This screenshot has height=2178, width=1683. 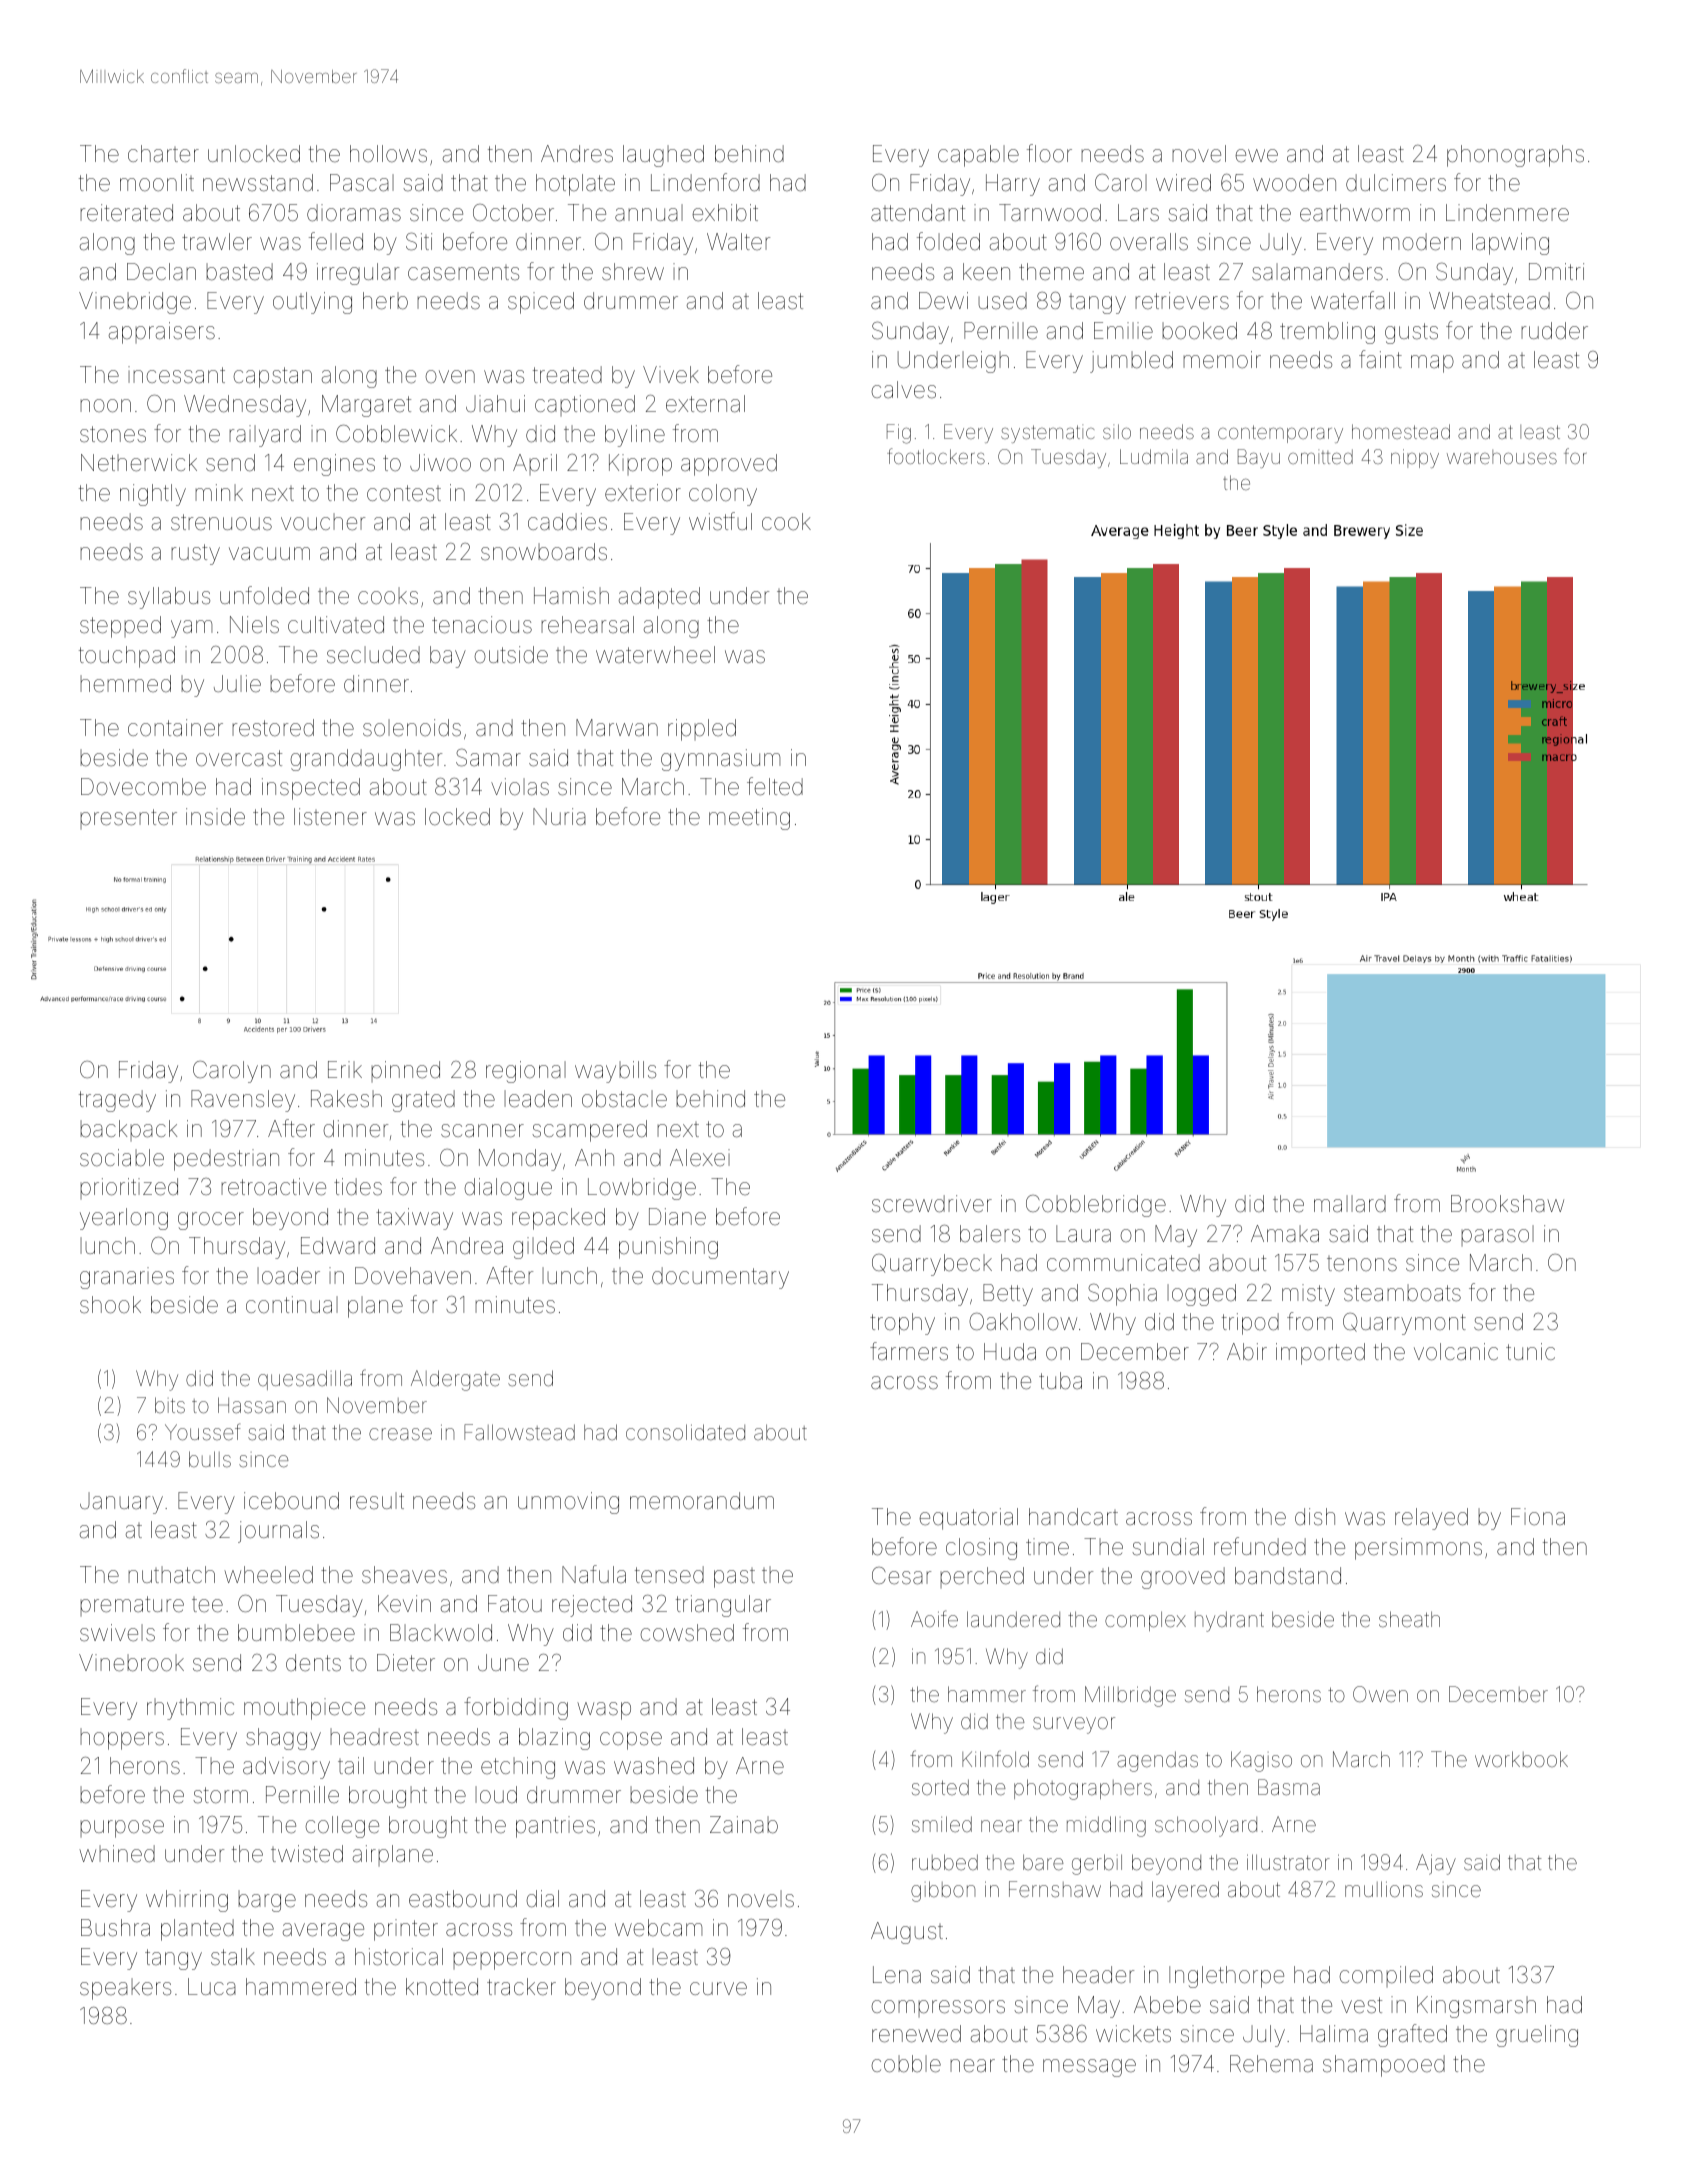 I want to click on Bayu, so click(x=1259, y=458).
